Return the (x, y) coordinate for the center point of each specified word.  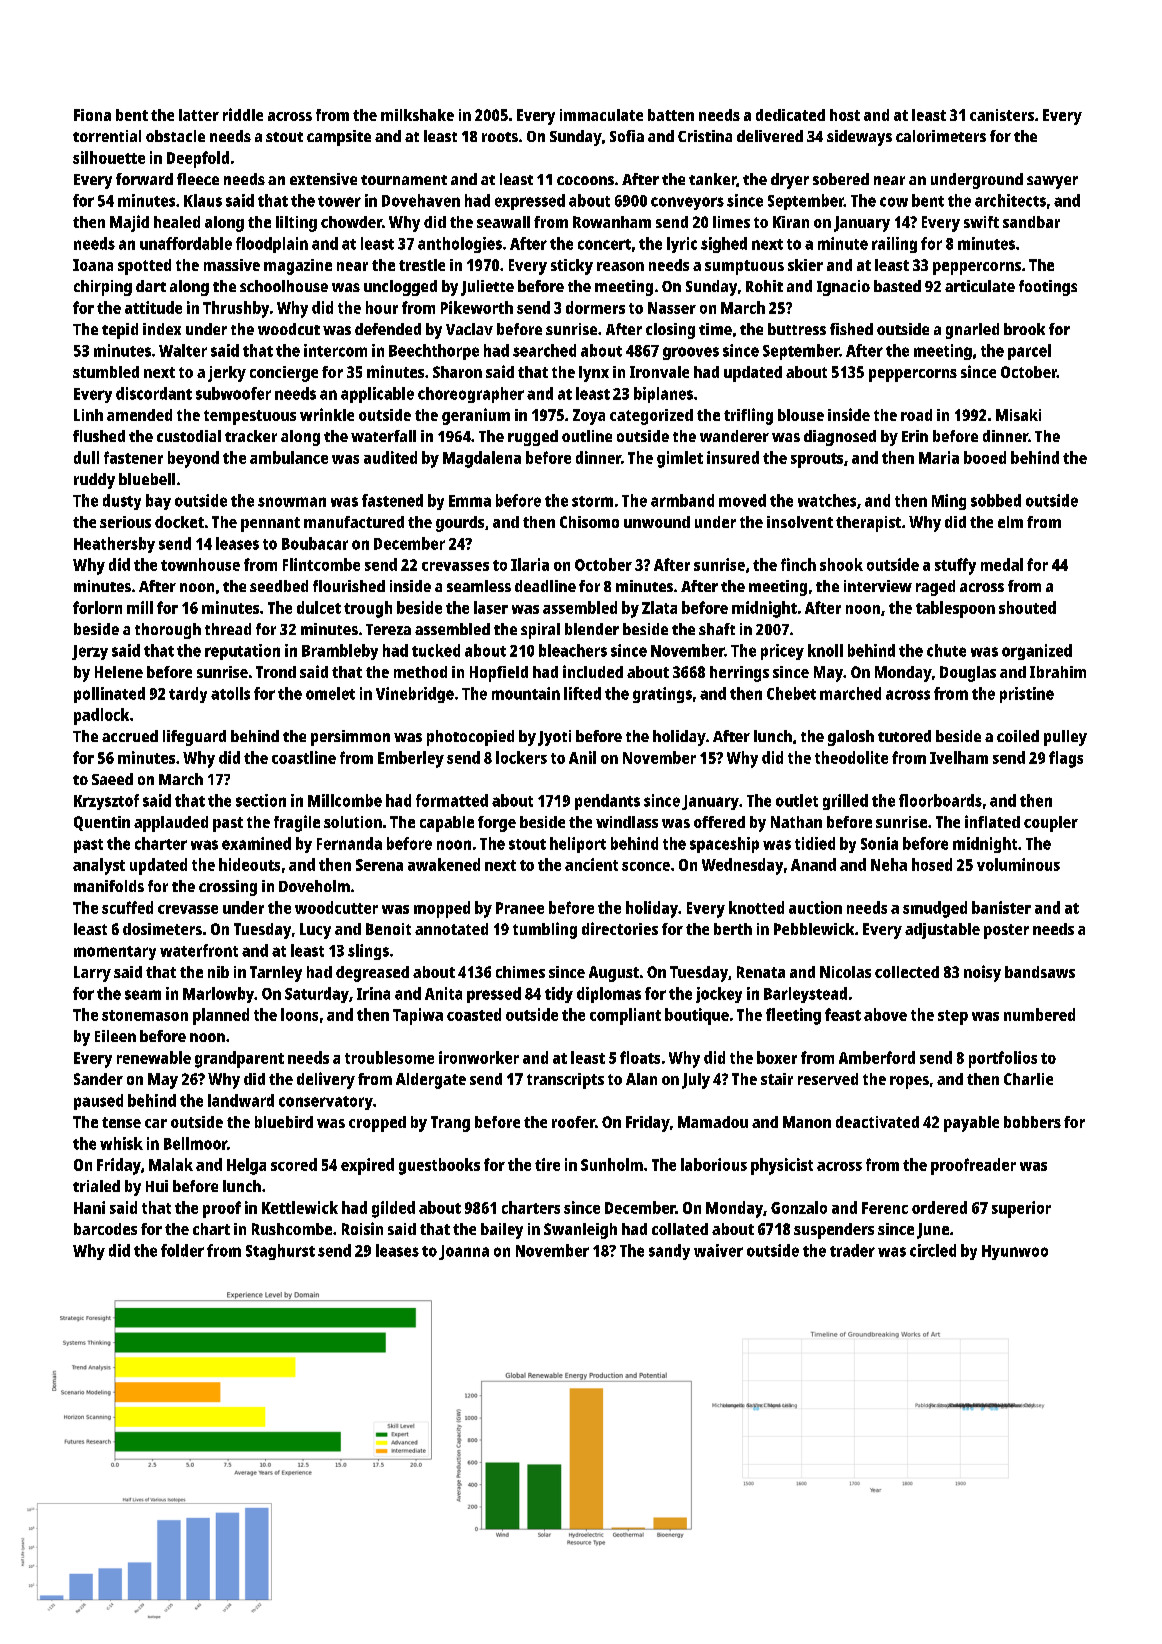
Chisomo (589, 522)
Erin (915, 436)
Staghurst (280, 1252)
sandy (669, 1252)
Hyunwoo (1015, 1252)
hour (382, 307)
